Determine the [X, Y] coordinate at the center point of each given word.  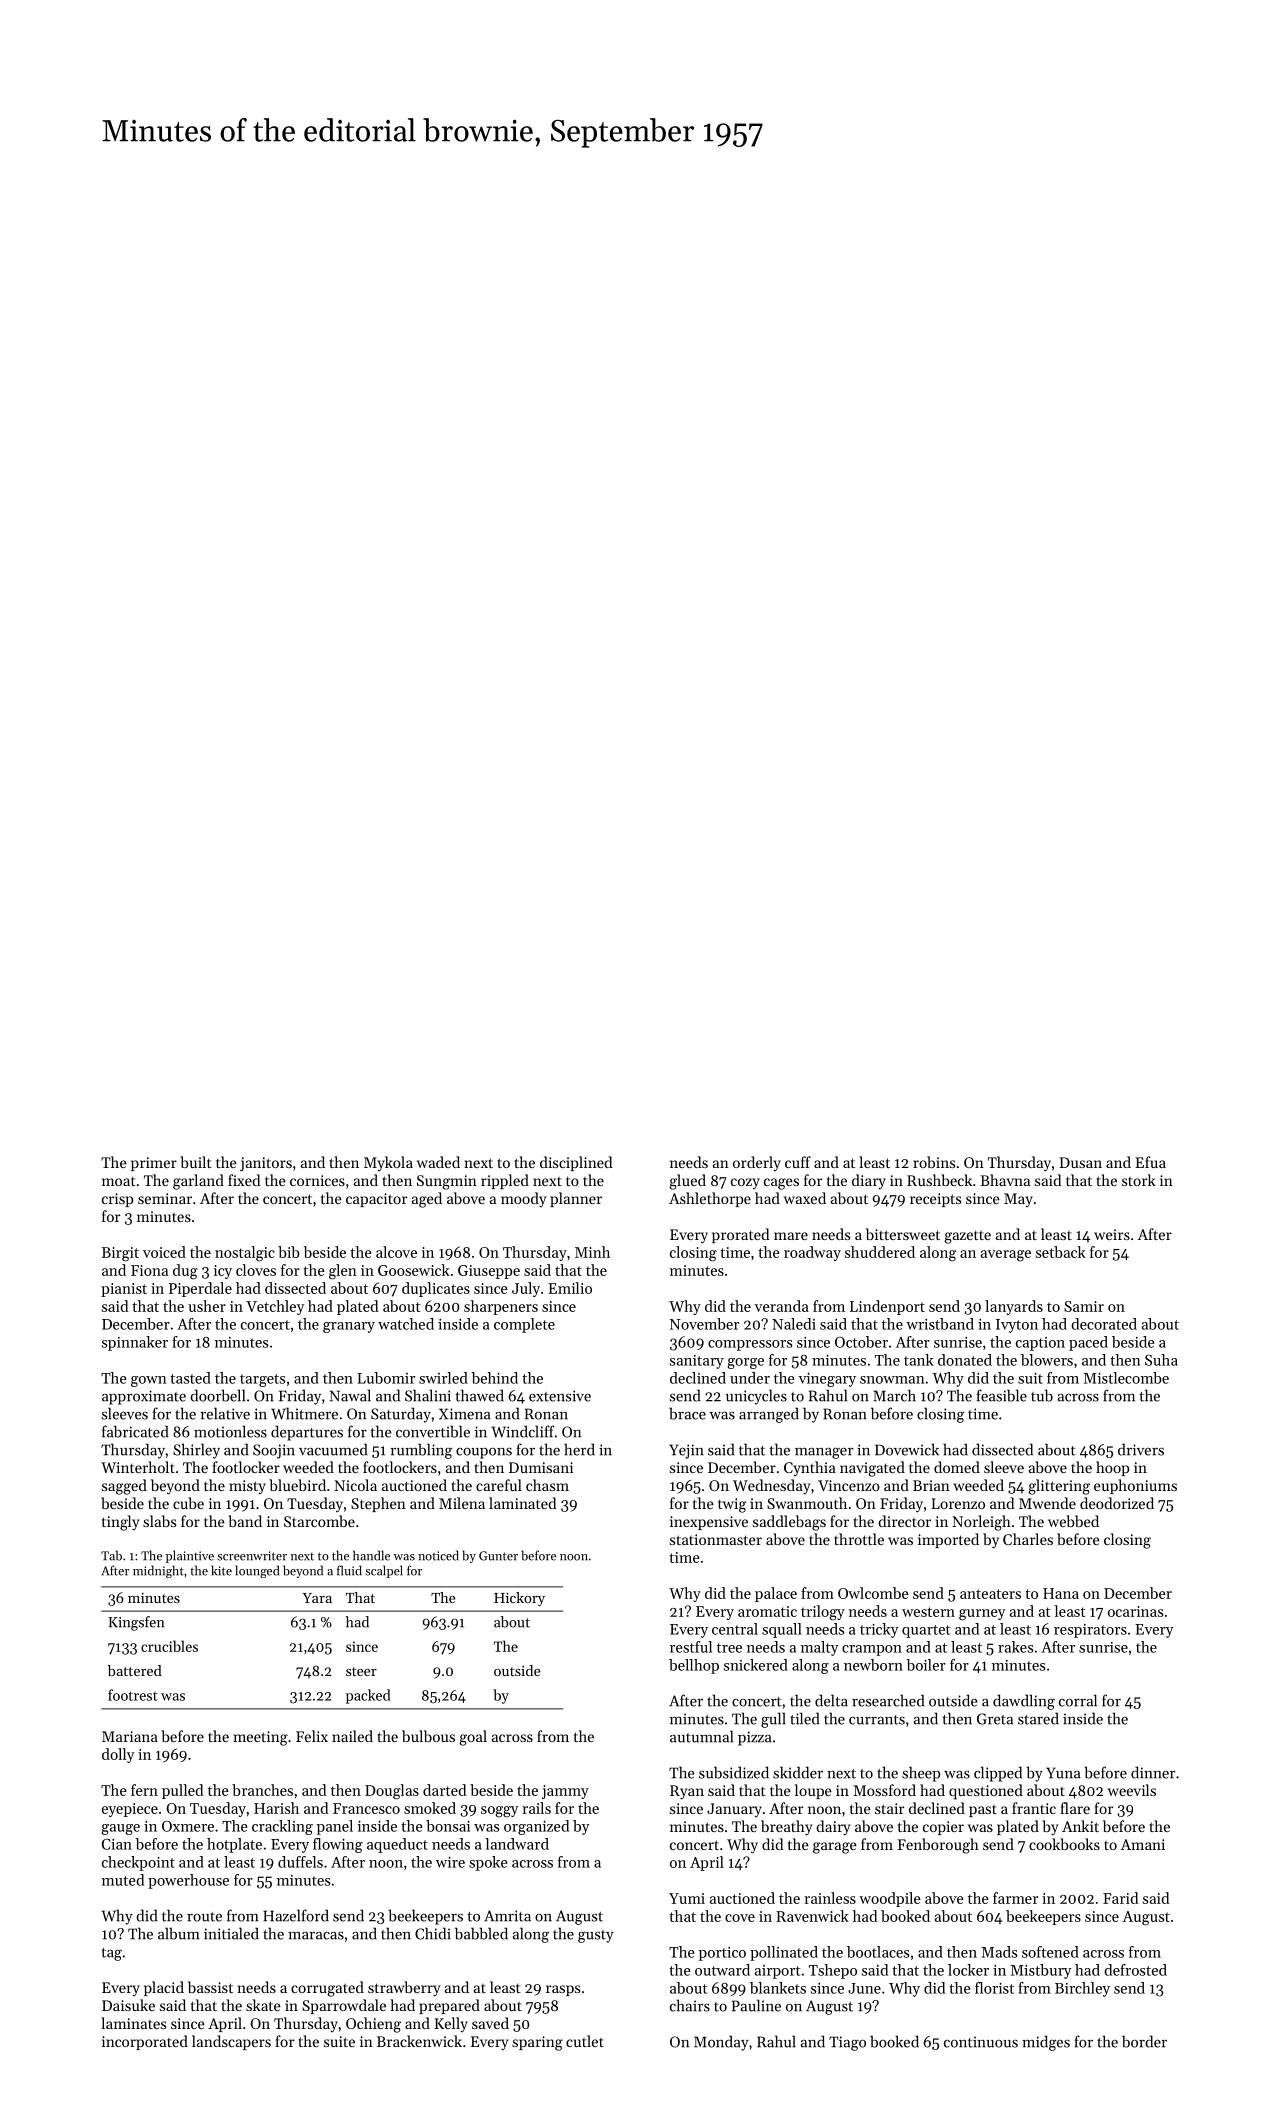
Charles [1028, 1539]
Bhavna [1005, 1180]
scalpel [384, 1571]
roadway [812, 1253]
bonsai [448, 1826]
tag [111, 1954]
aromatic [767, 1611]
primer [154, 1164]
